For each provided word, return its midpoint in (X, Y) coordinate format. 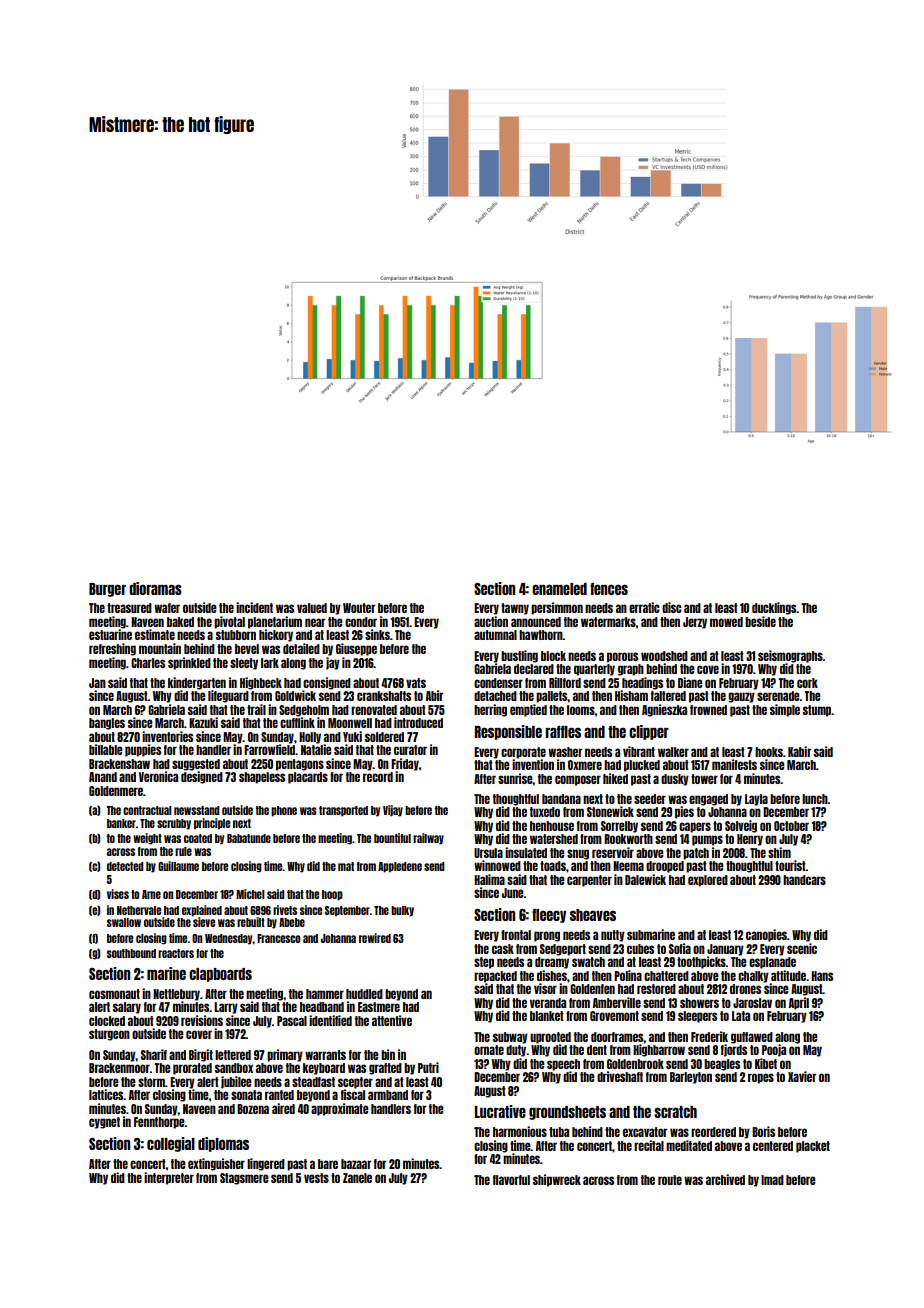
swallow (124, 922)
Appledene (400, 867)
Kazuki (203, 722)
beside (760, 621)
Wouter (359, 608)
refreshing (112, 649)
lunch (815, 799)
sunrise (515, 778)
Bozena (253, 1109)
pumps (707, 840)
